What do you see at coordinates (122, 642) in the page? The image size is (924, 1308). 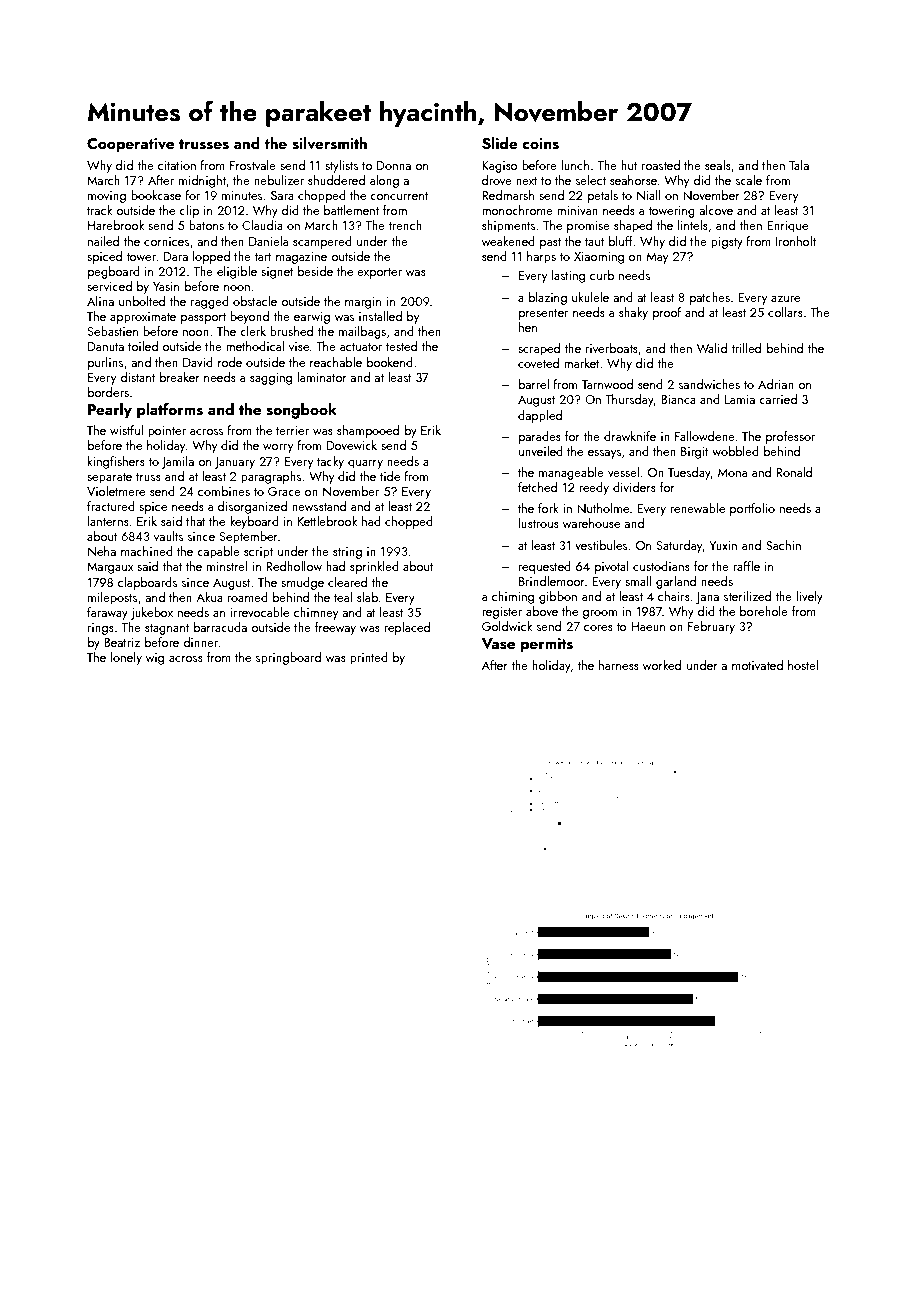 I see `Beatriz` at bounding box center [122, 642].
